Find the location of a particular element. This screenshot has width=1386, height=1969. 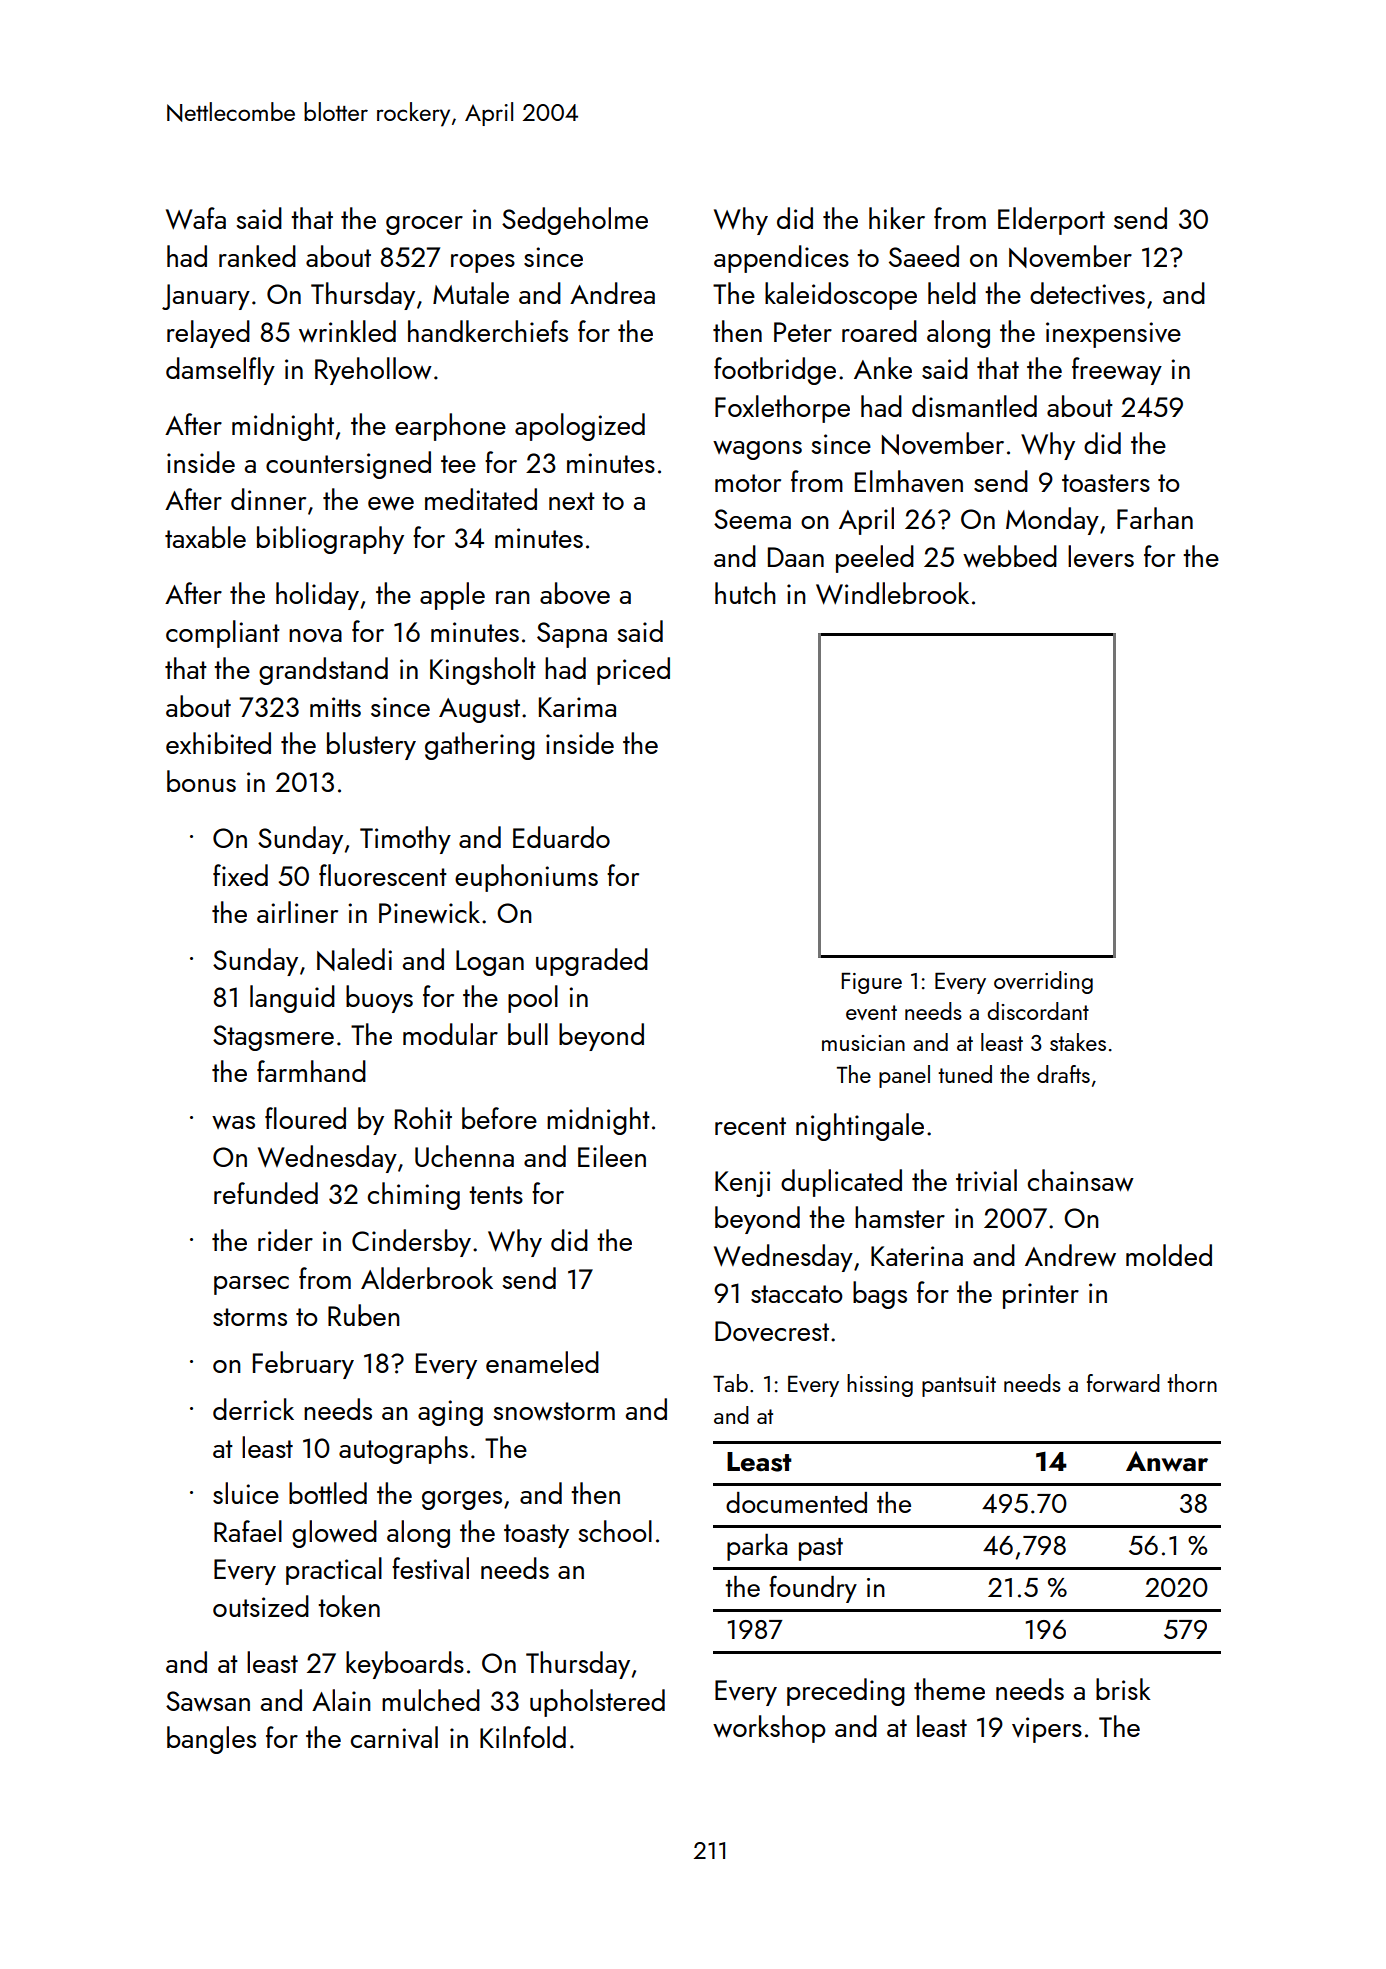

overriding is located at coordinates (1043, 982).
